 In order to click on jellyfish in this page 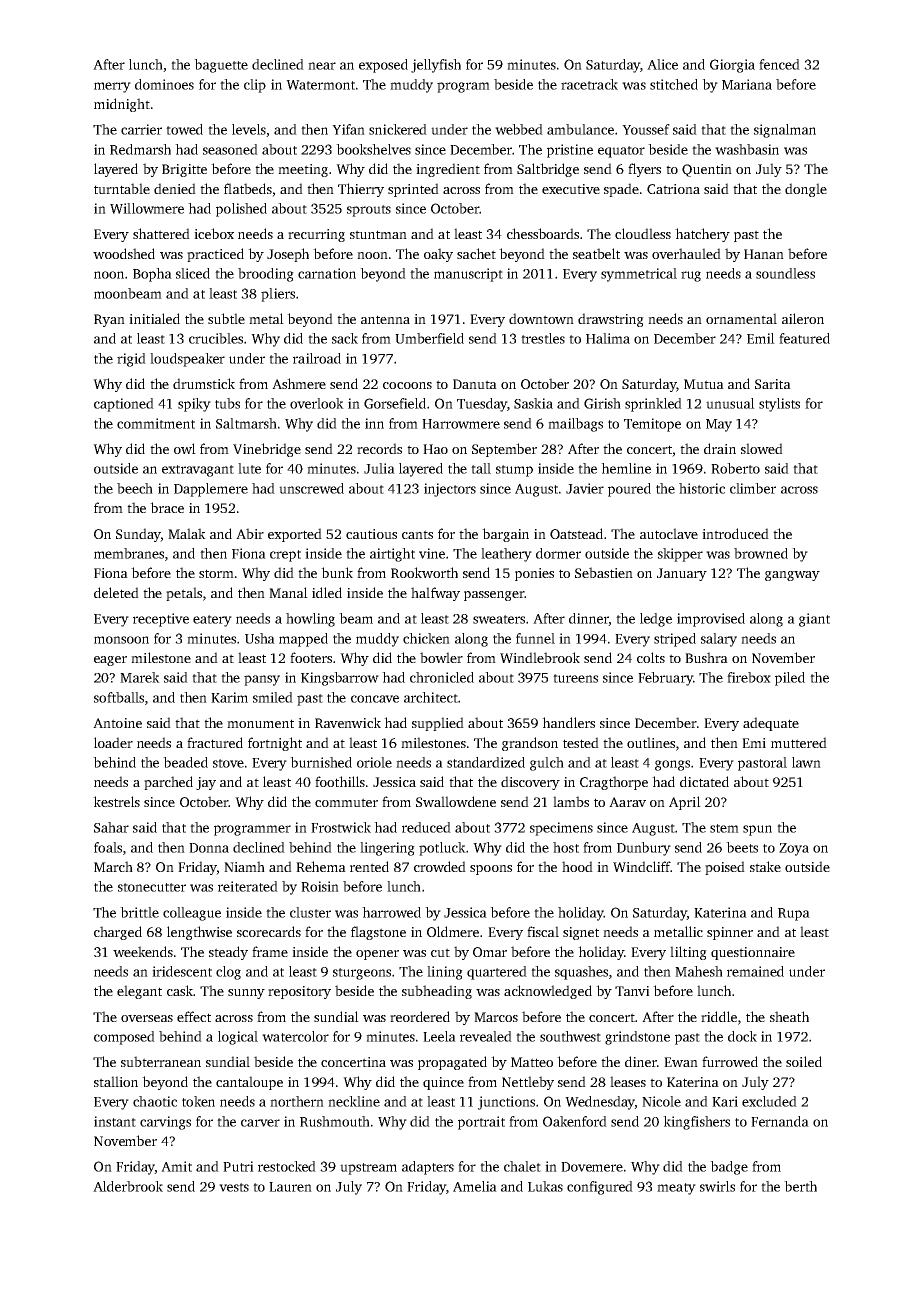, I will do `click(436, 66)`.
